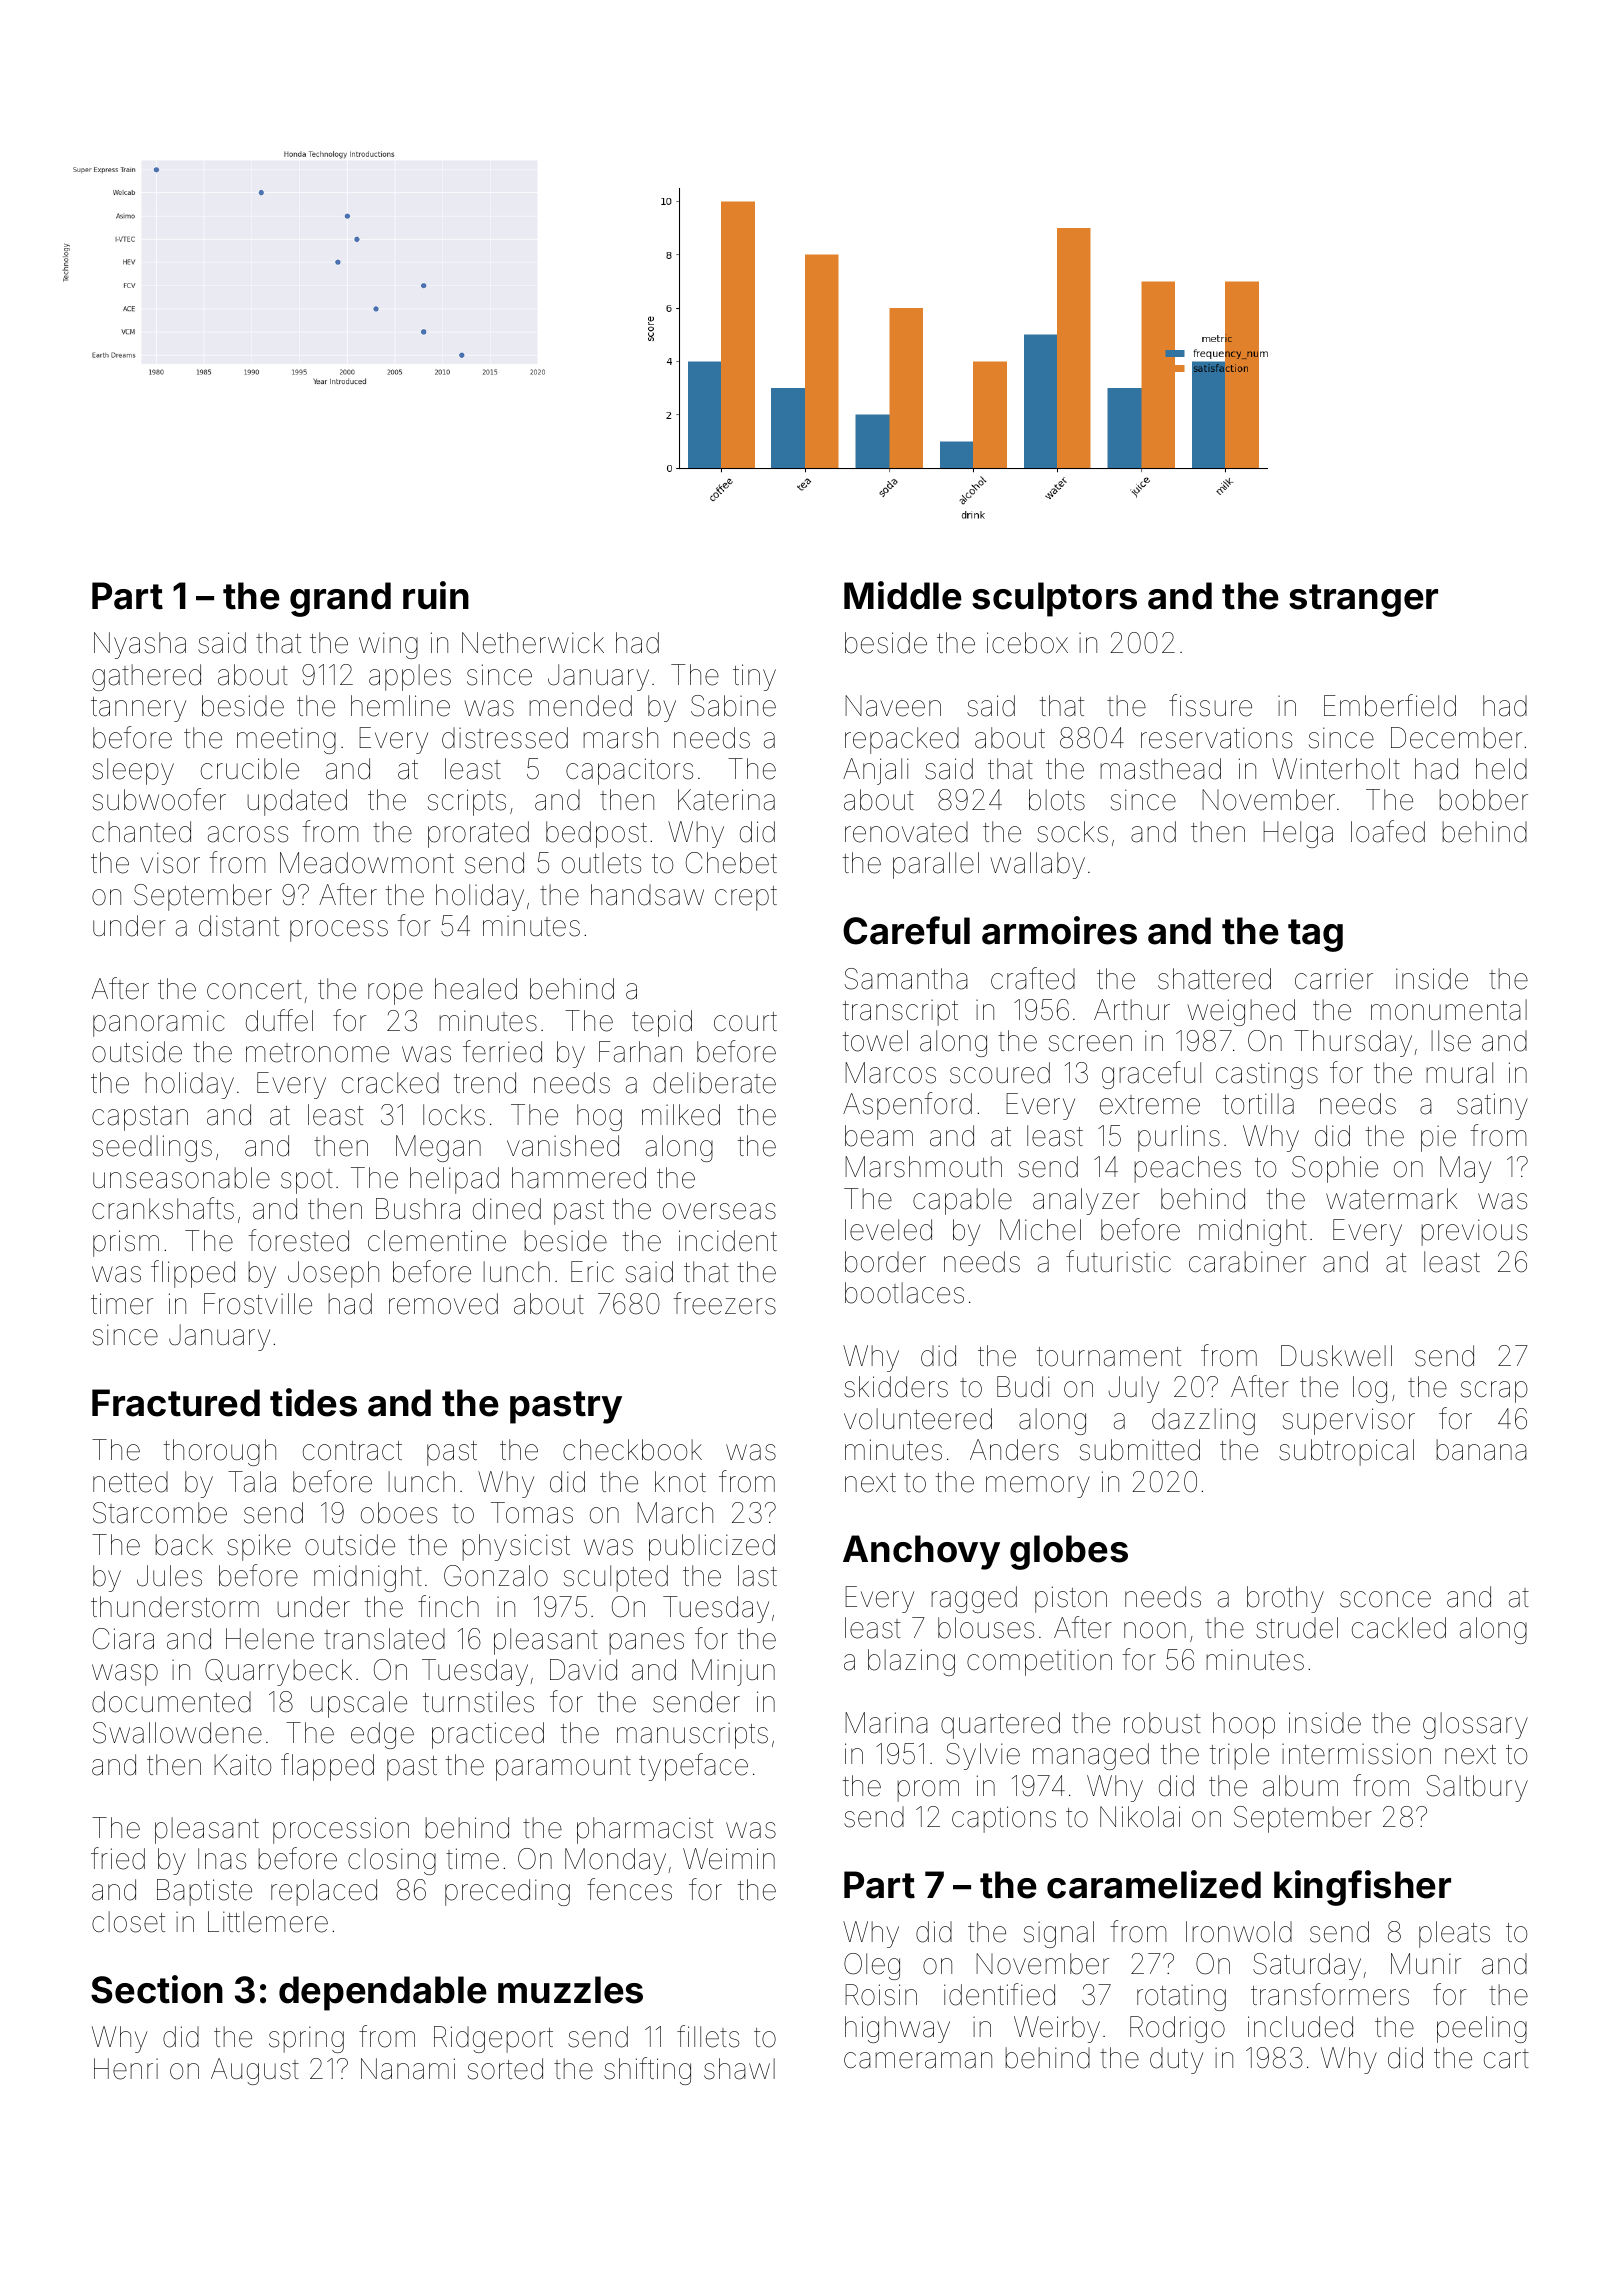 The height and width of the image is (2292, 1620). What do you see at coordinates (729, 1859) in the image?
I see `Weimin` at bounding box center [729, 1859].
